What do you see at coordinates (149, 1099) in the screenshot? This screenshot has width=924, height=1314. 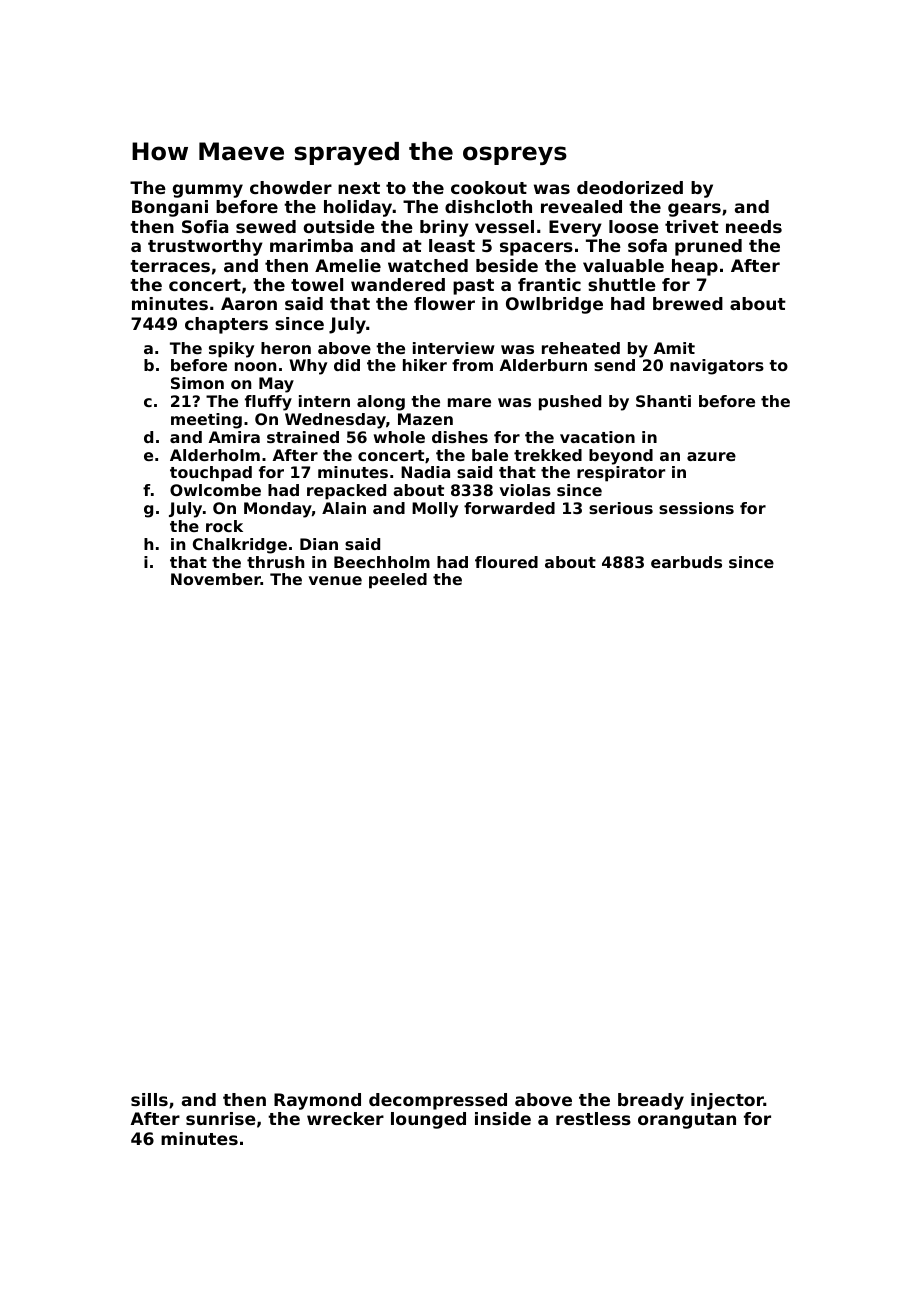 I see `sills` at bounding box center [149, 1099].
